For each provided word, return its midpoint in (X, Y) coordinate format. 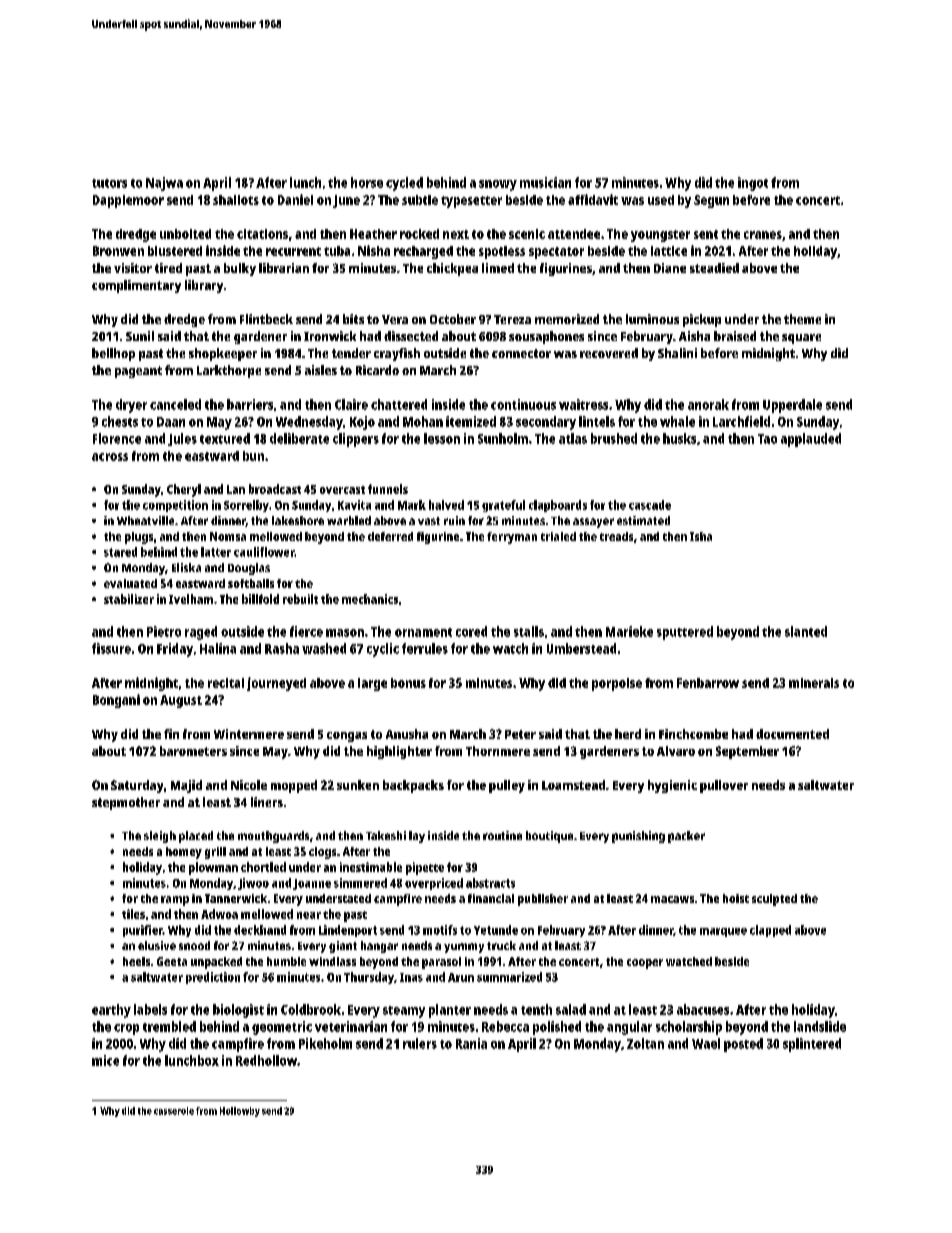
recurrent (293, 251)
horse (367, 182)
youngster (660, 236)
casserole (174, 1111)
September (747, 752)
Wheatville (145, 520)
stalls (529, 631)
